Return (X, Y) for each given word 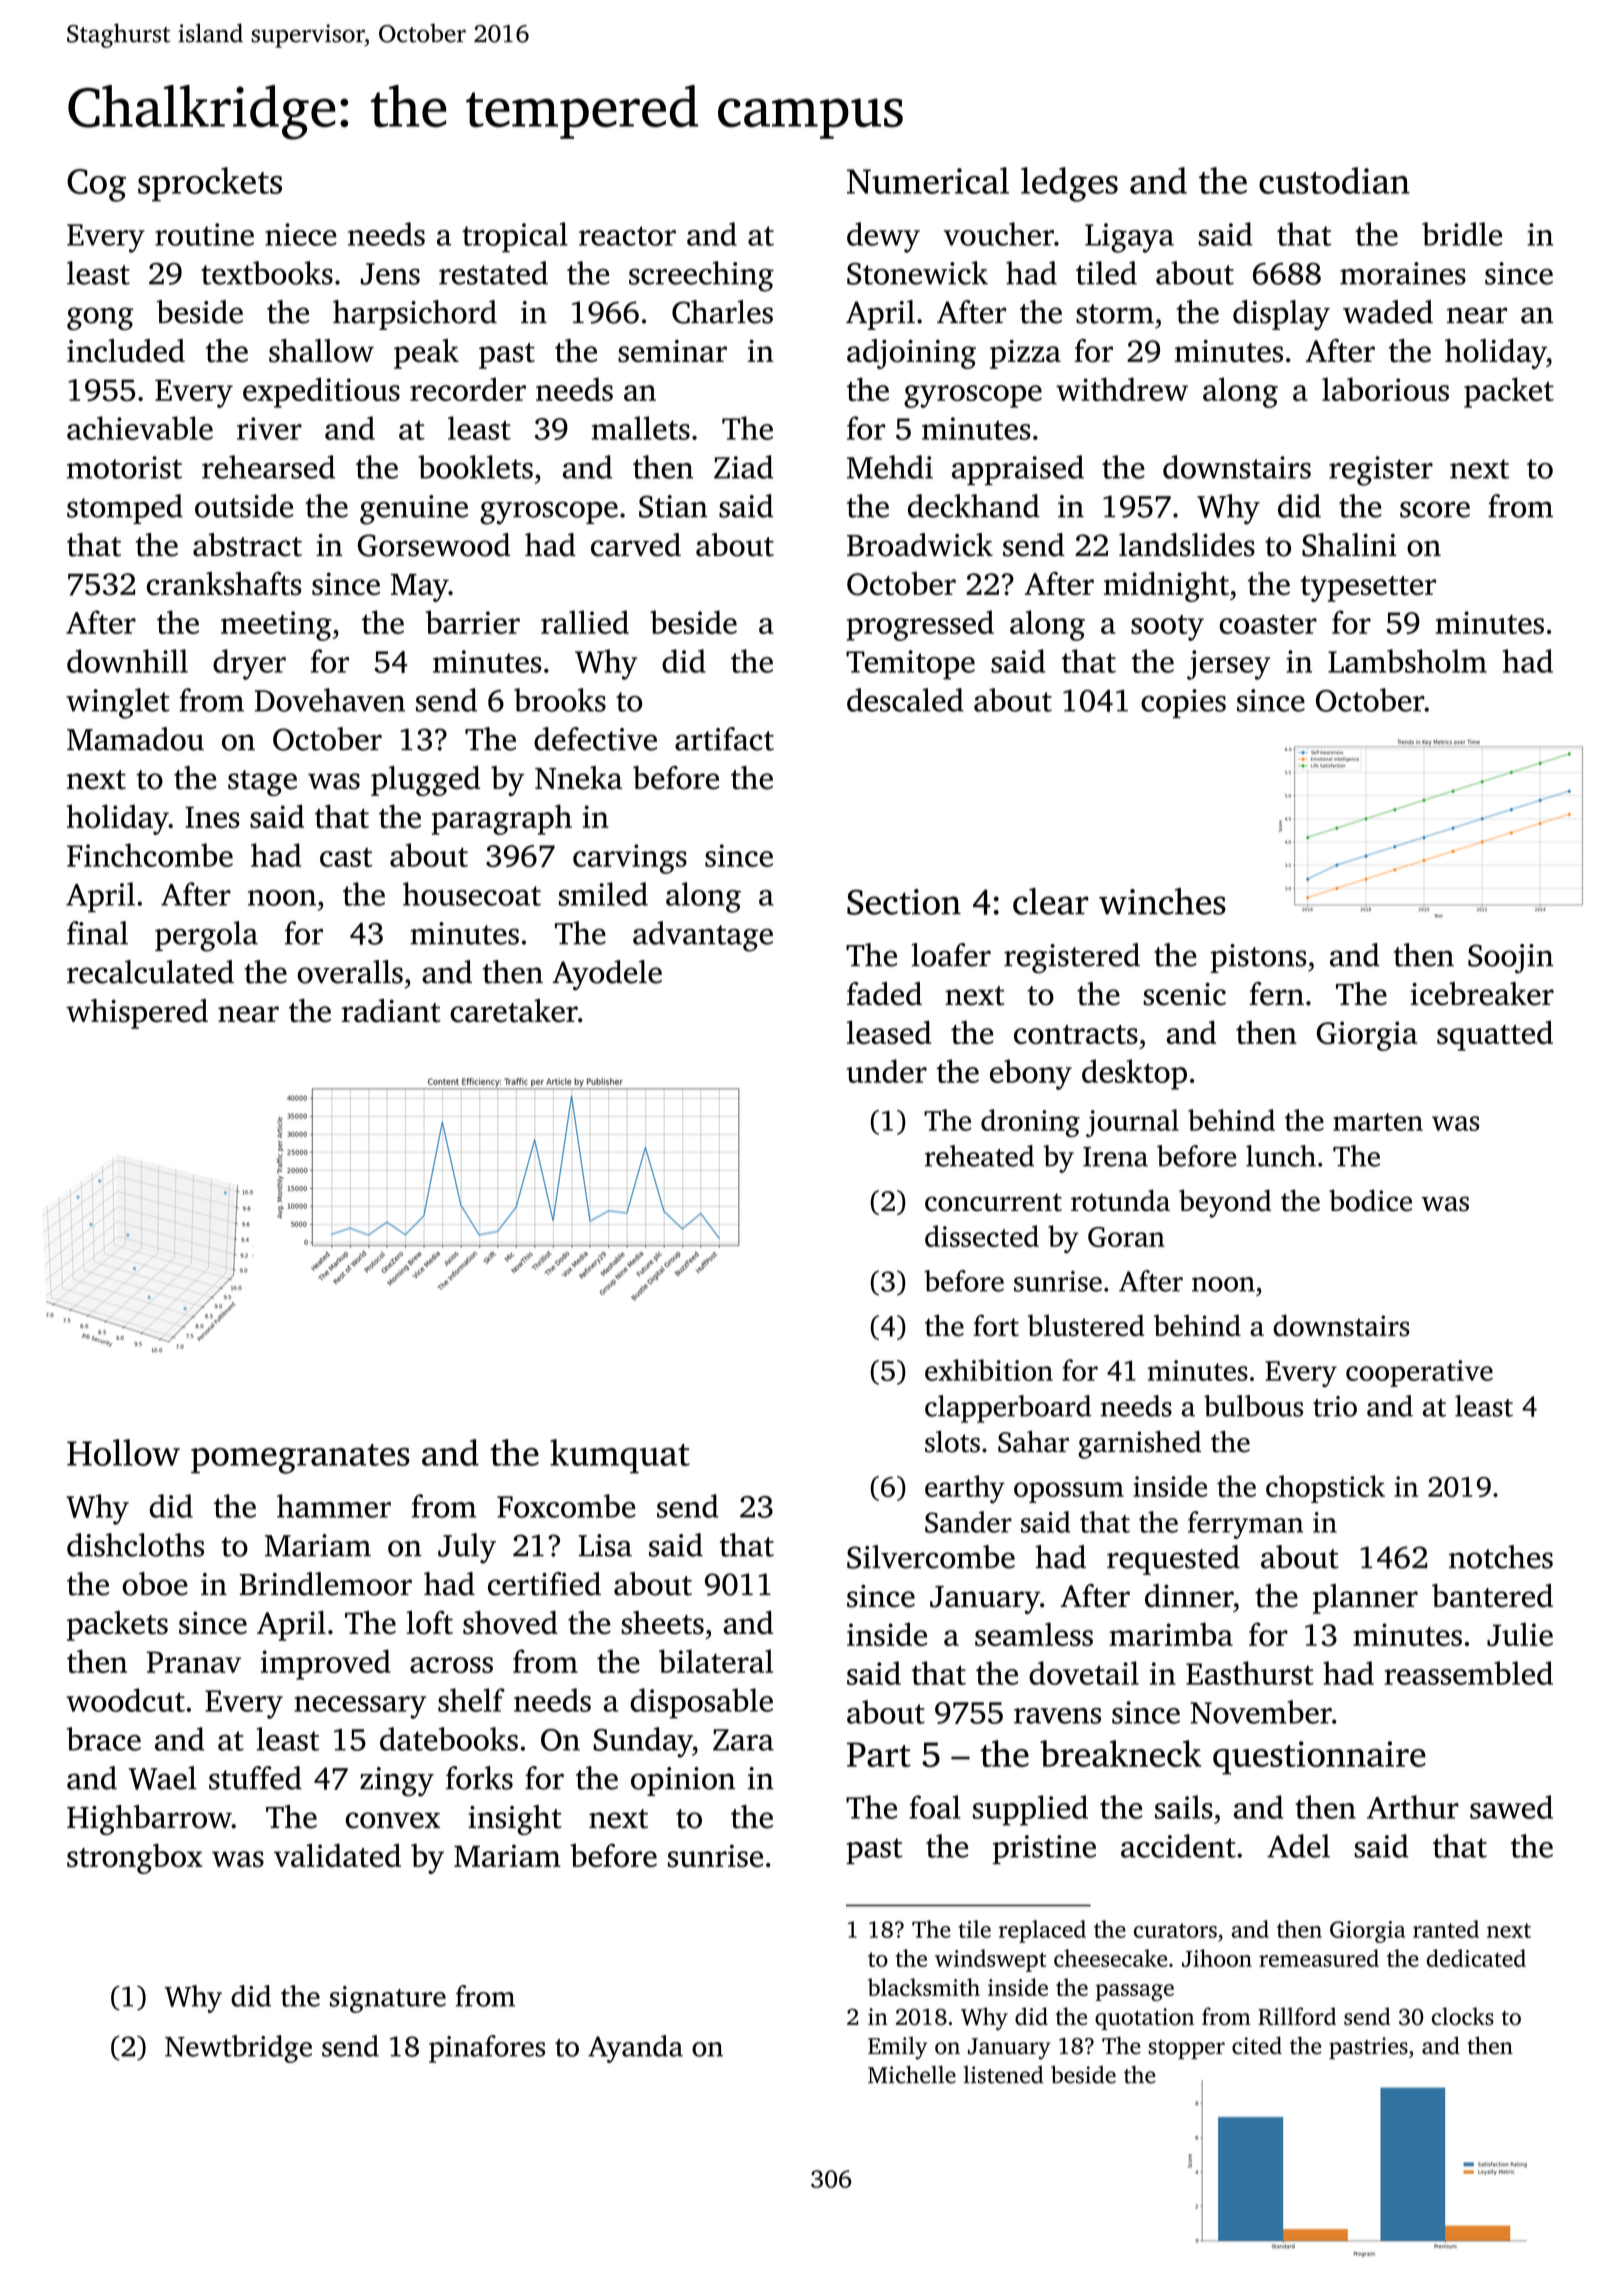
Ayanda (635, 2049)
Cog (96, 185)
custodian (1334, 180)
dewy (883, 237)
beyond (1225, 1203)
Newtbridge (238, 2049)
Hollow (123, 1452)
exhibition (989, 1370)
